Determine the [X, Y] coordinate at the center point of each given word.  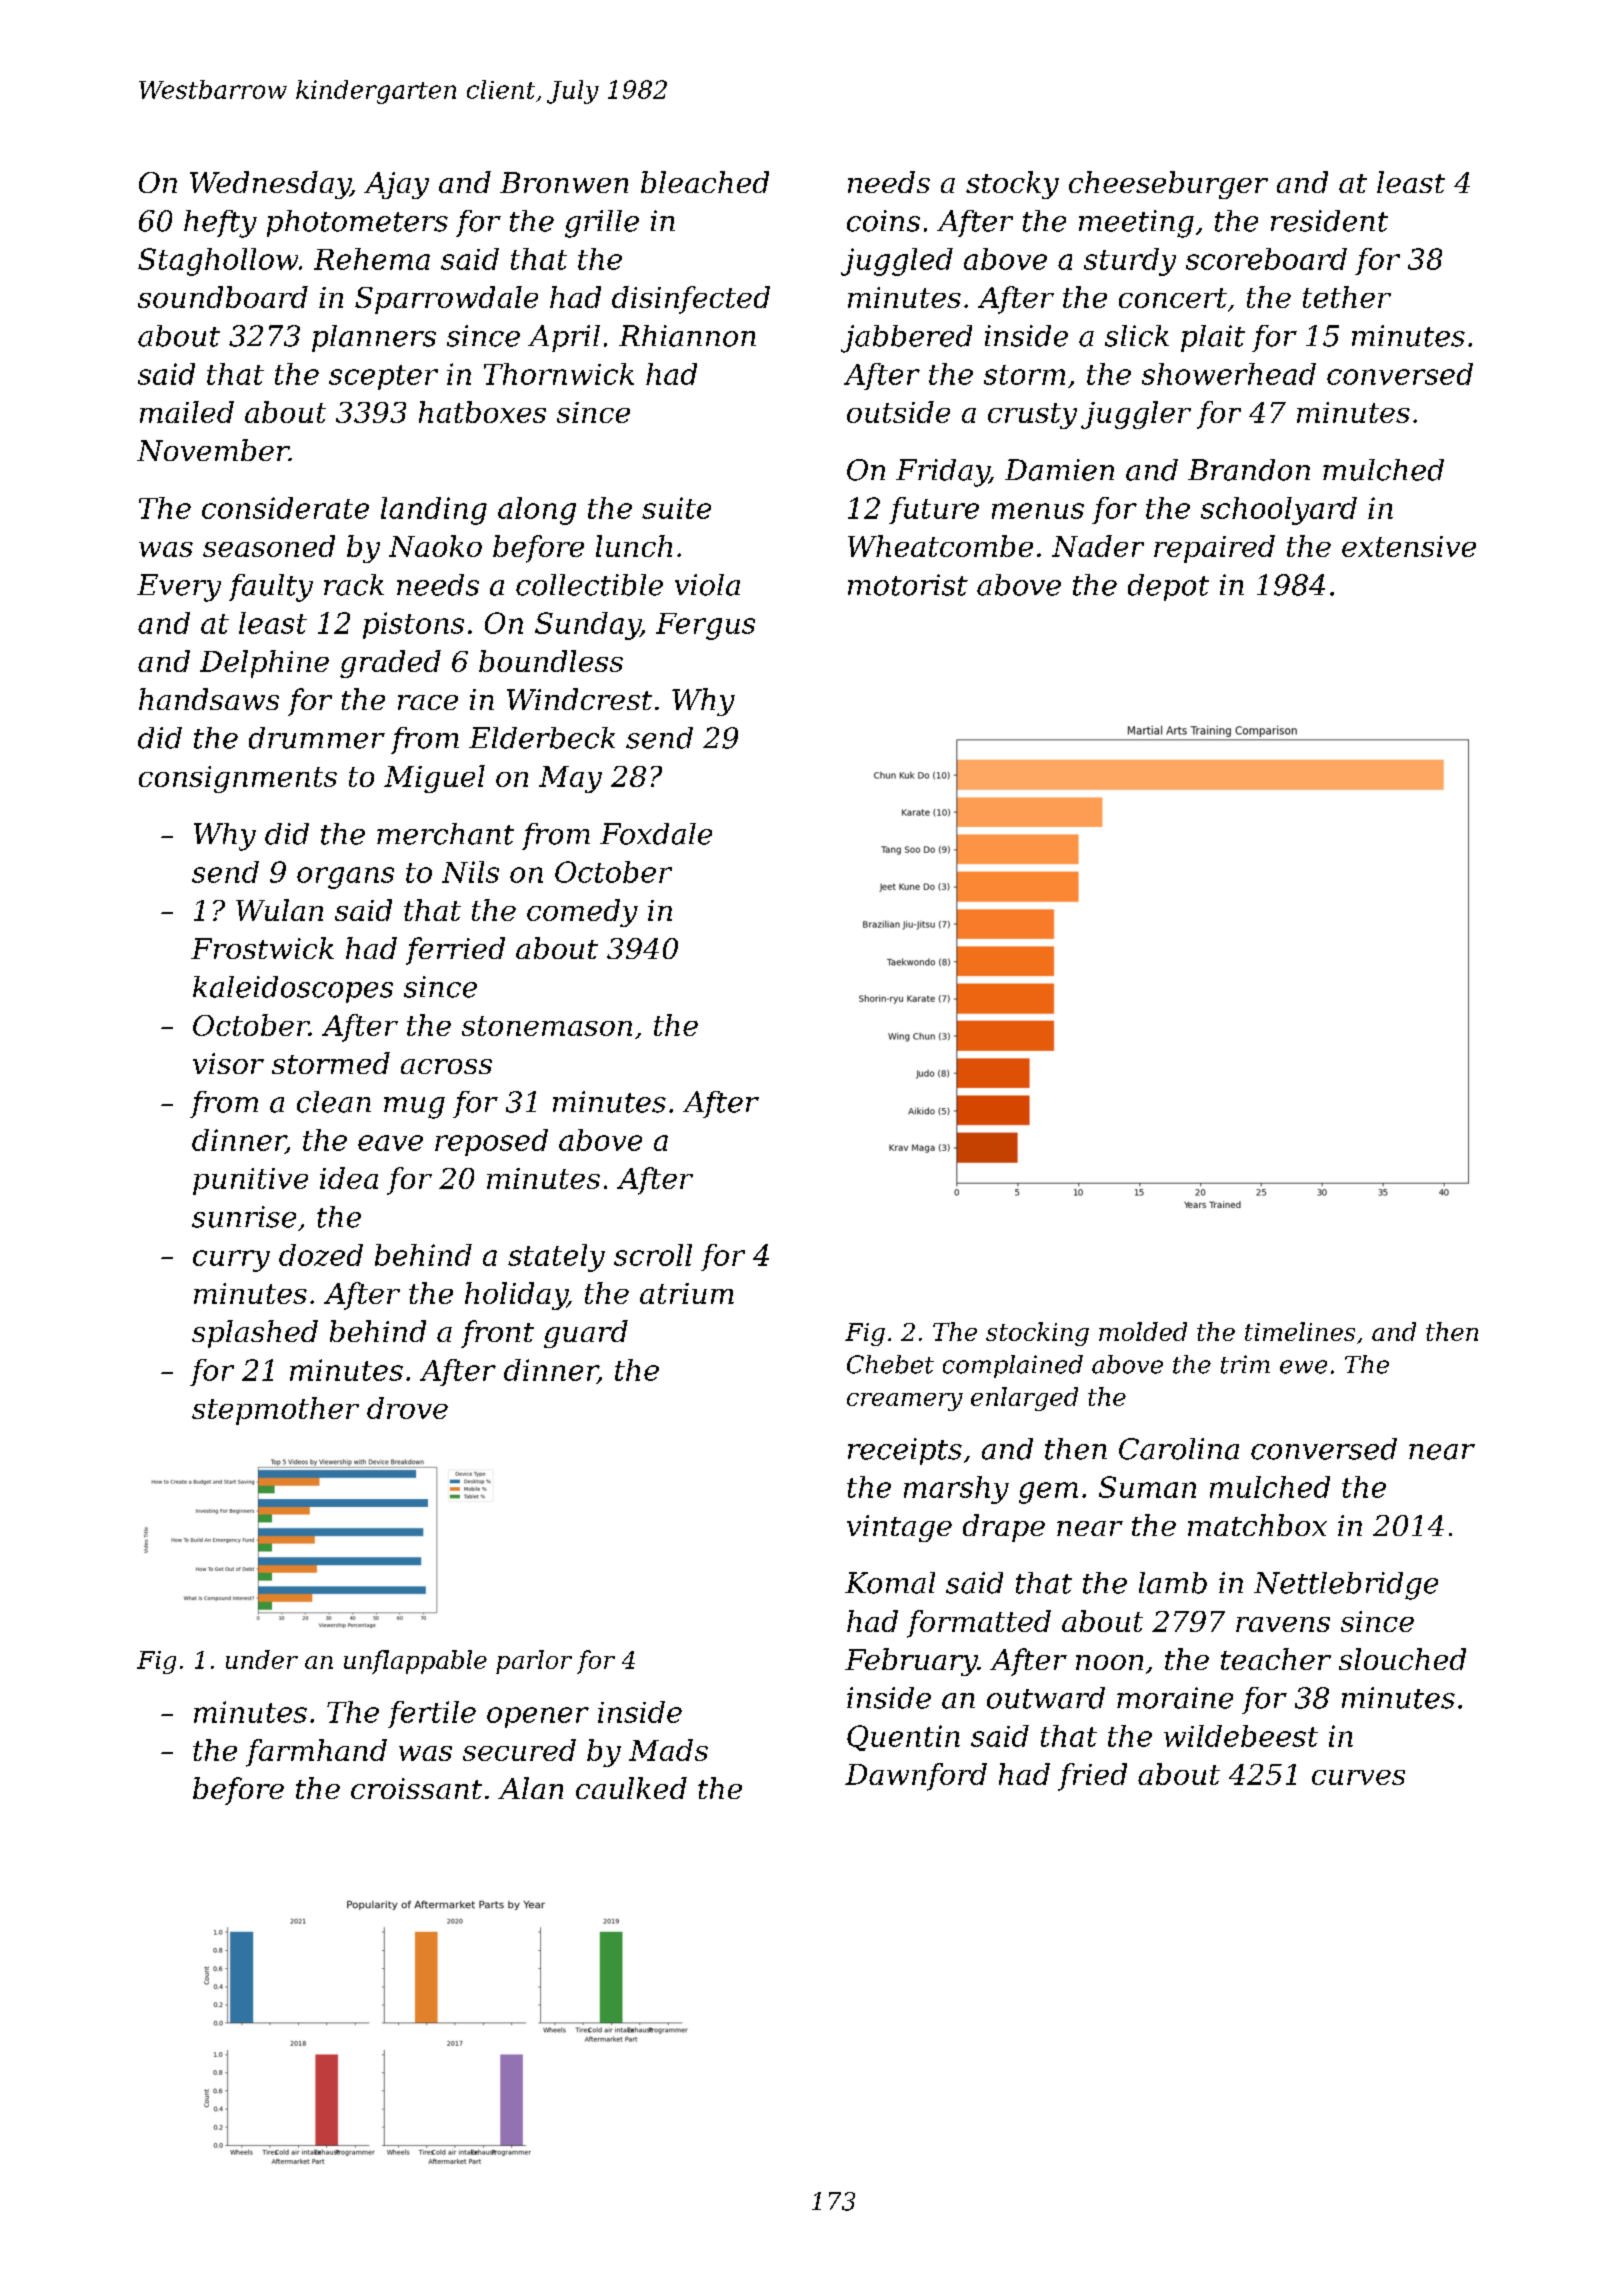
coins [883, 221]
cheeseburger [1168, 185]
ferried [455, 951]
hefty [220, 224]
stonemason [547, 1026]
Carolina [1179, 1449]
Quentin [903, 1738]
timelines [1300, 1331]
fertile [432, 1714]
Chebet [890, 1364]
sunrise [244, 1217]
